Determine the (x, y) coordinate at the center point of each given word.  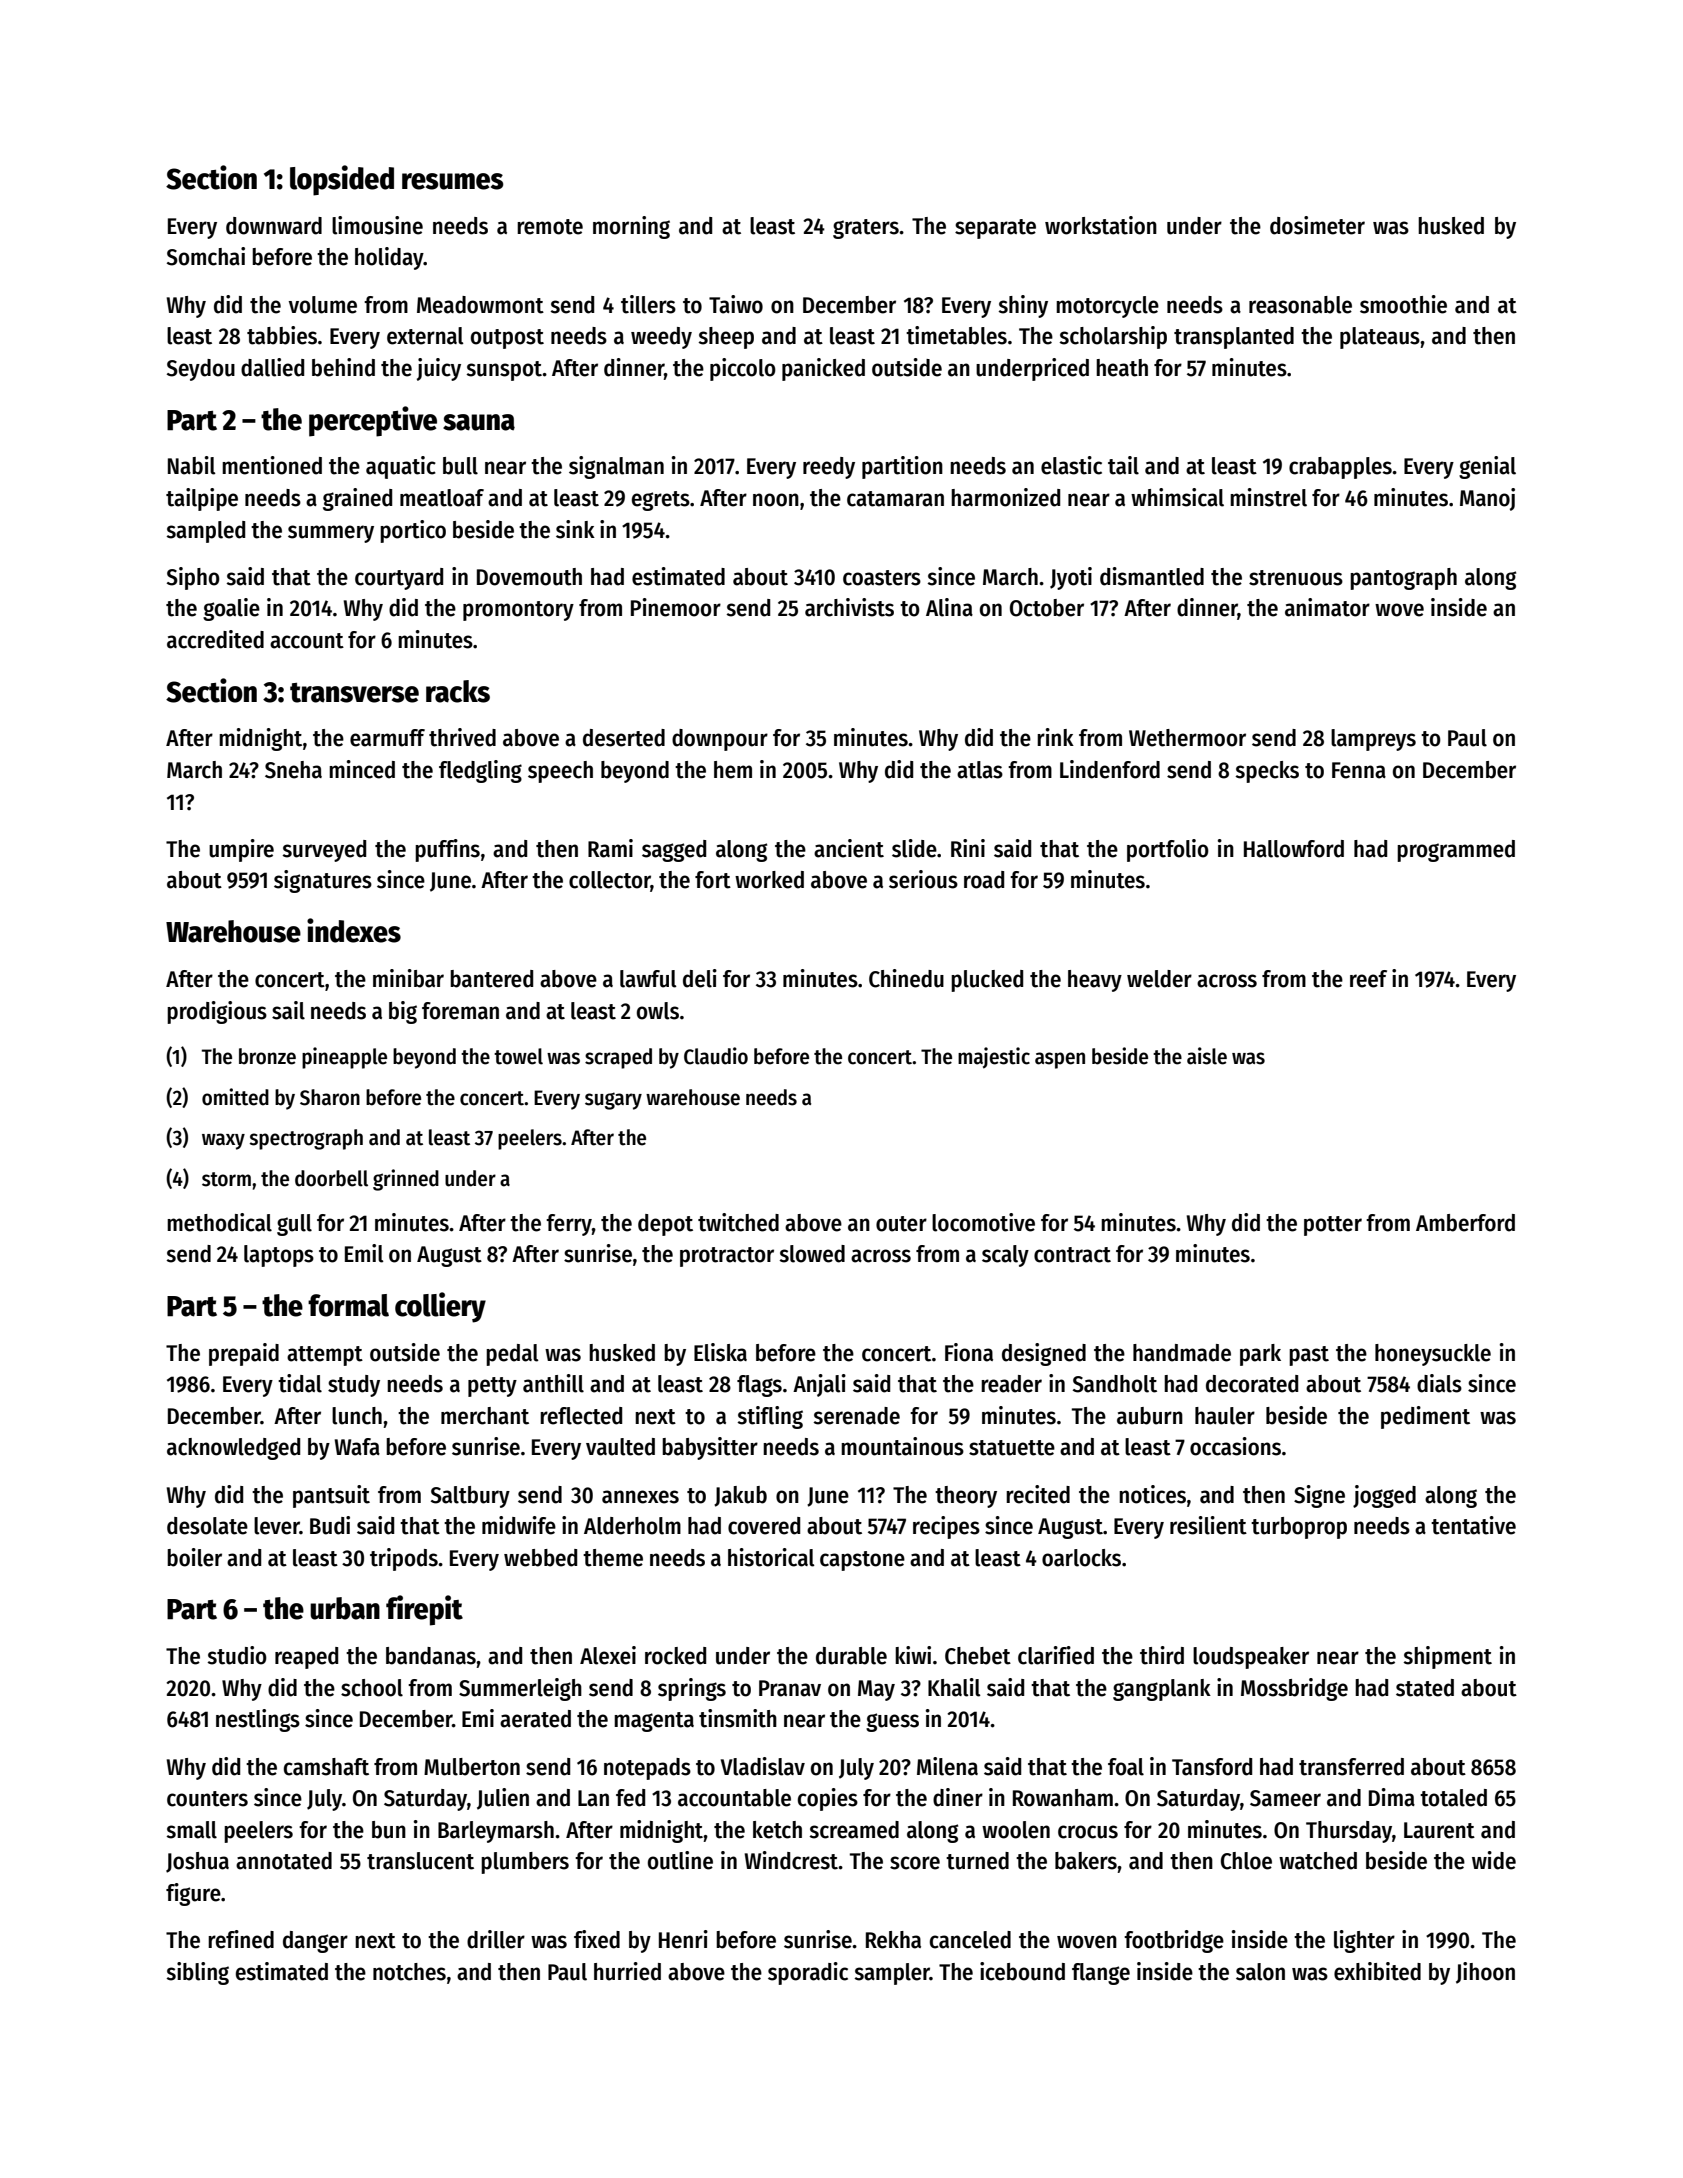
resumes (453, 181)
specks (1267, 772)
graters (866, 229)
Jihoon (1485, 1973)
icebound (1022, 1971)
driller (496, 1939)
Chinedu (906, 978)
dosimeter (1317, 225)
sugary (613, 1101)
